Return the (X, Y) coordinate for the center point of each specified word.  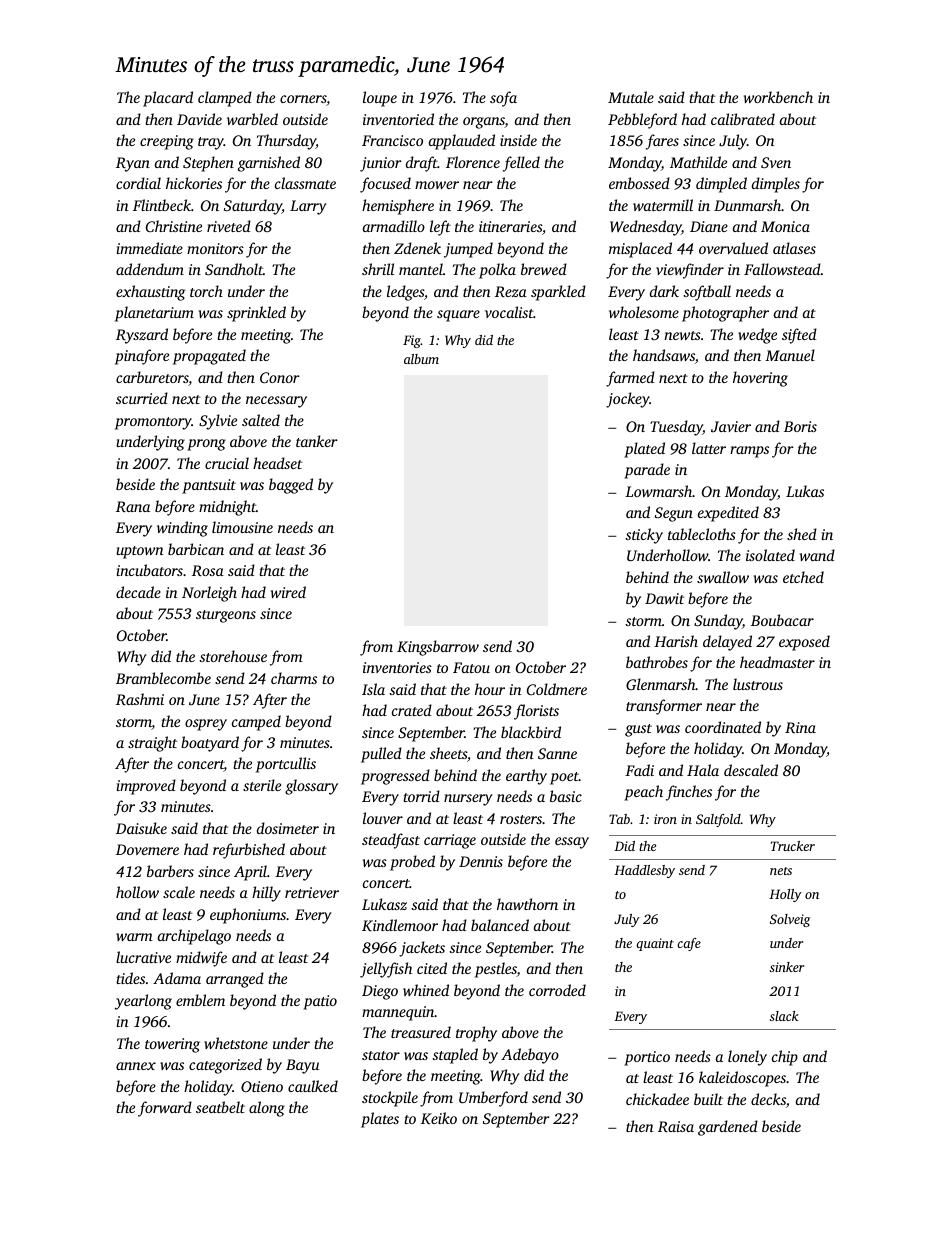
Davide (199, 119)
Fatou (471, 667)
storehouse (233, 656)
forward (165, 1109)
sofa (503, 99)
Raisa (676, 1126)
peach (643, 793)
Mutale (631, 97)
